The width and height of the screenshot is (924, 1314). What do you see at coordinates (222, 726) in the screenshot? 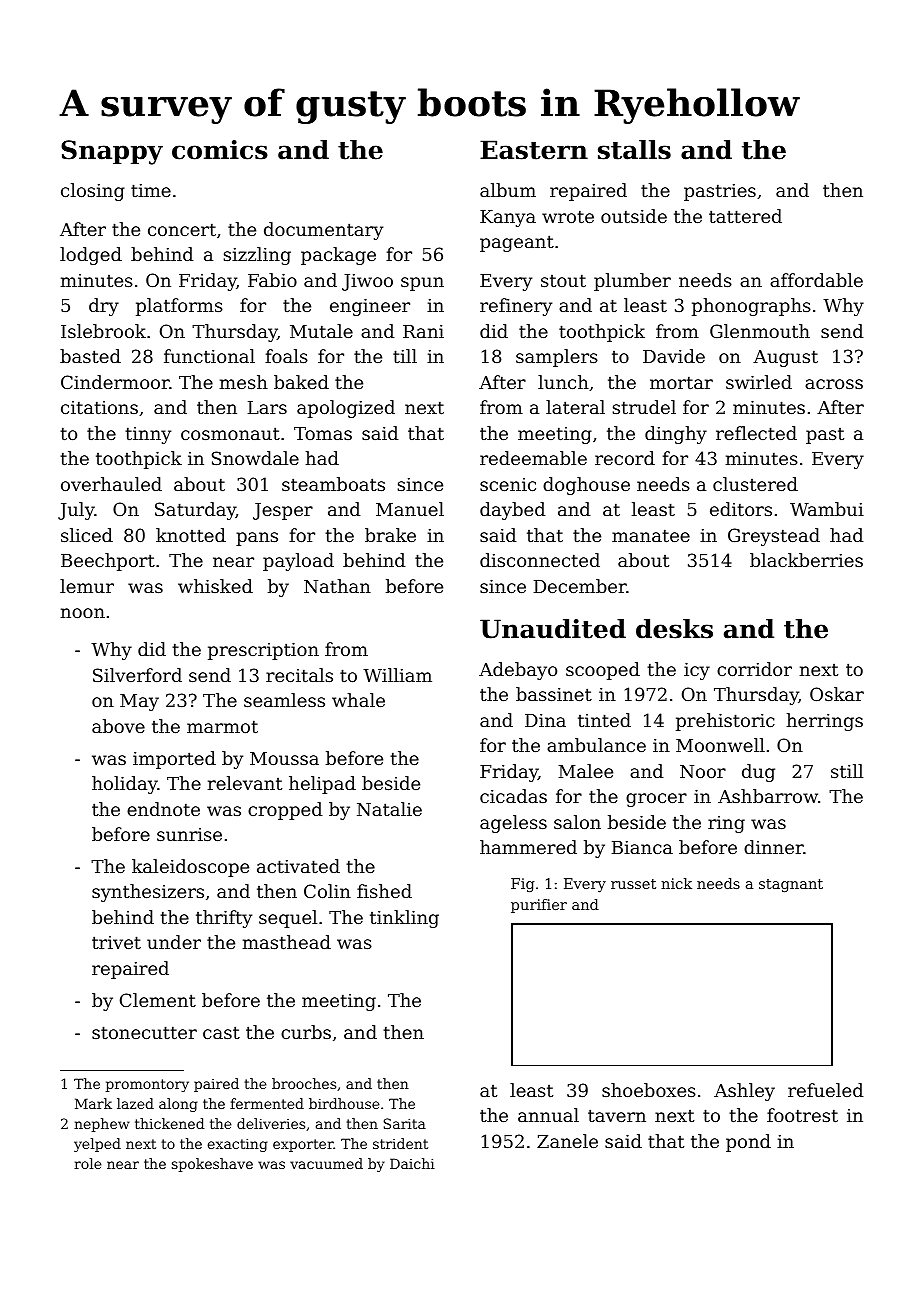
I see `marmot` at bounding box center [222, 726].
